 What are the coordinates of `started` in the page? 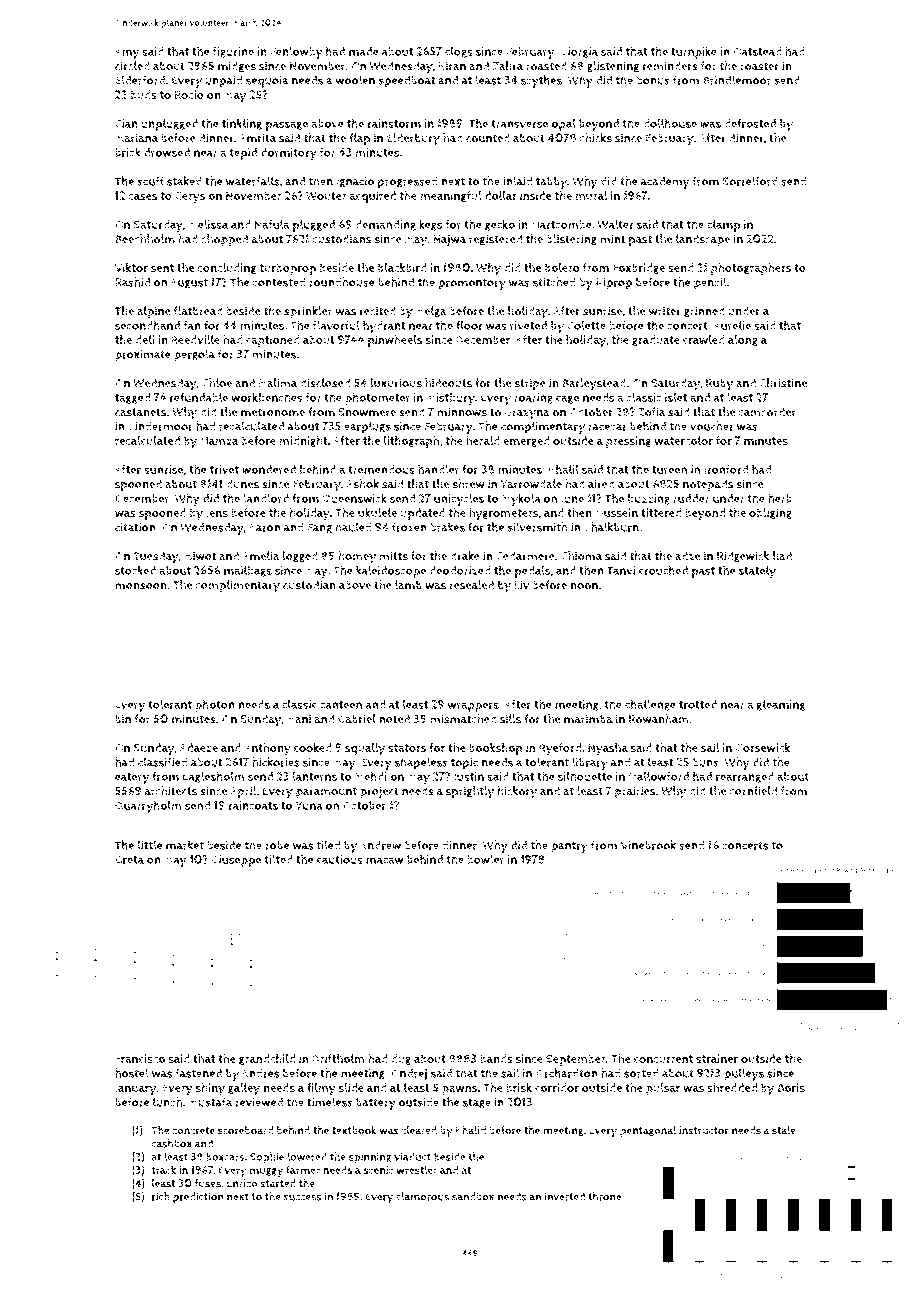 It's located at (278, 1183).
